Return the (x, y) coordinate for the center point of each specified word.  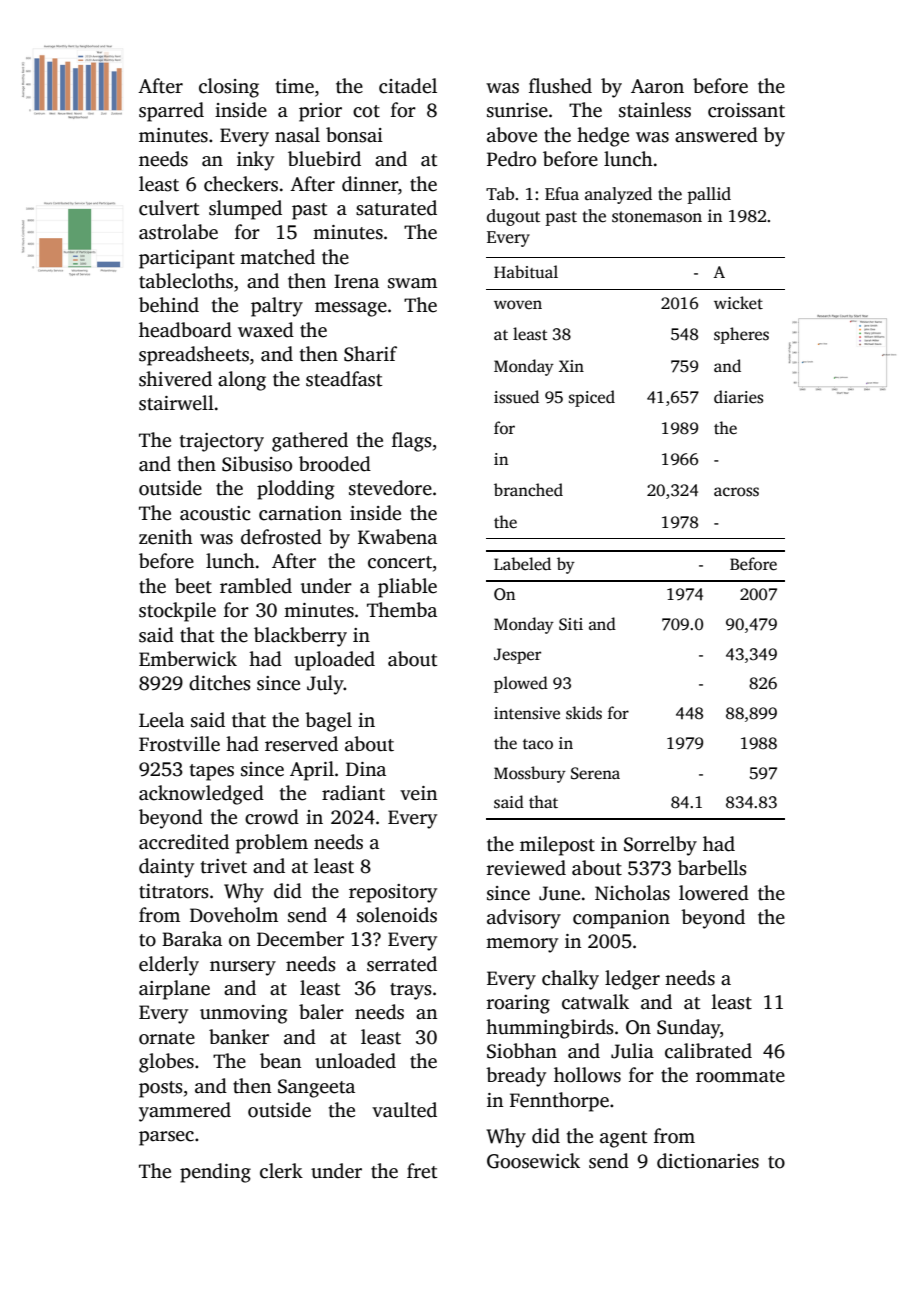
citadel (408, 86)
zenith (166, 537)
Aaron (657, 86)
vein (418, 793)
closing (229, 88)
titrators (174, 891)
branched (528, 490)
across (736, 492)
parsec (166, 1138)
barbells (712, 868)
